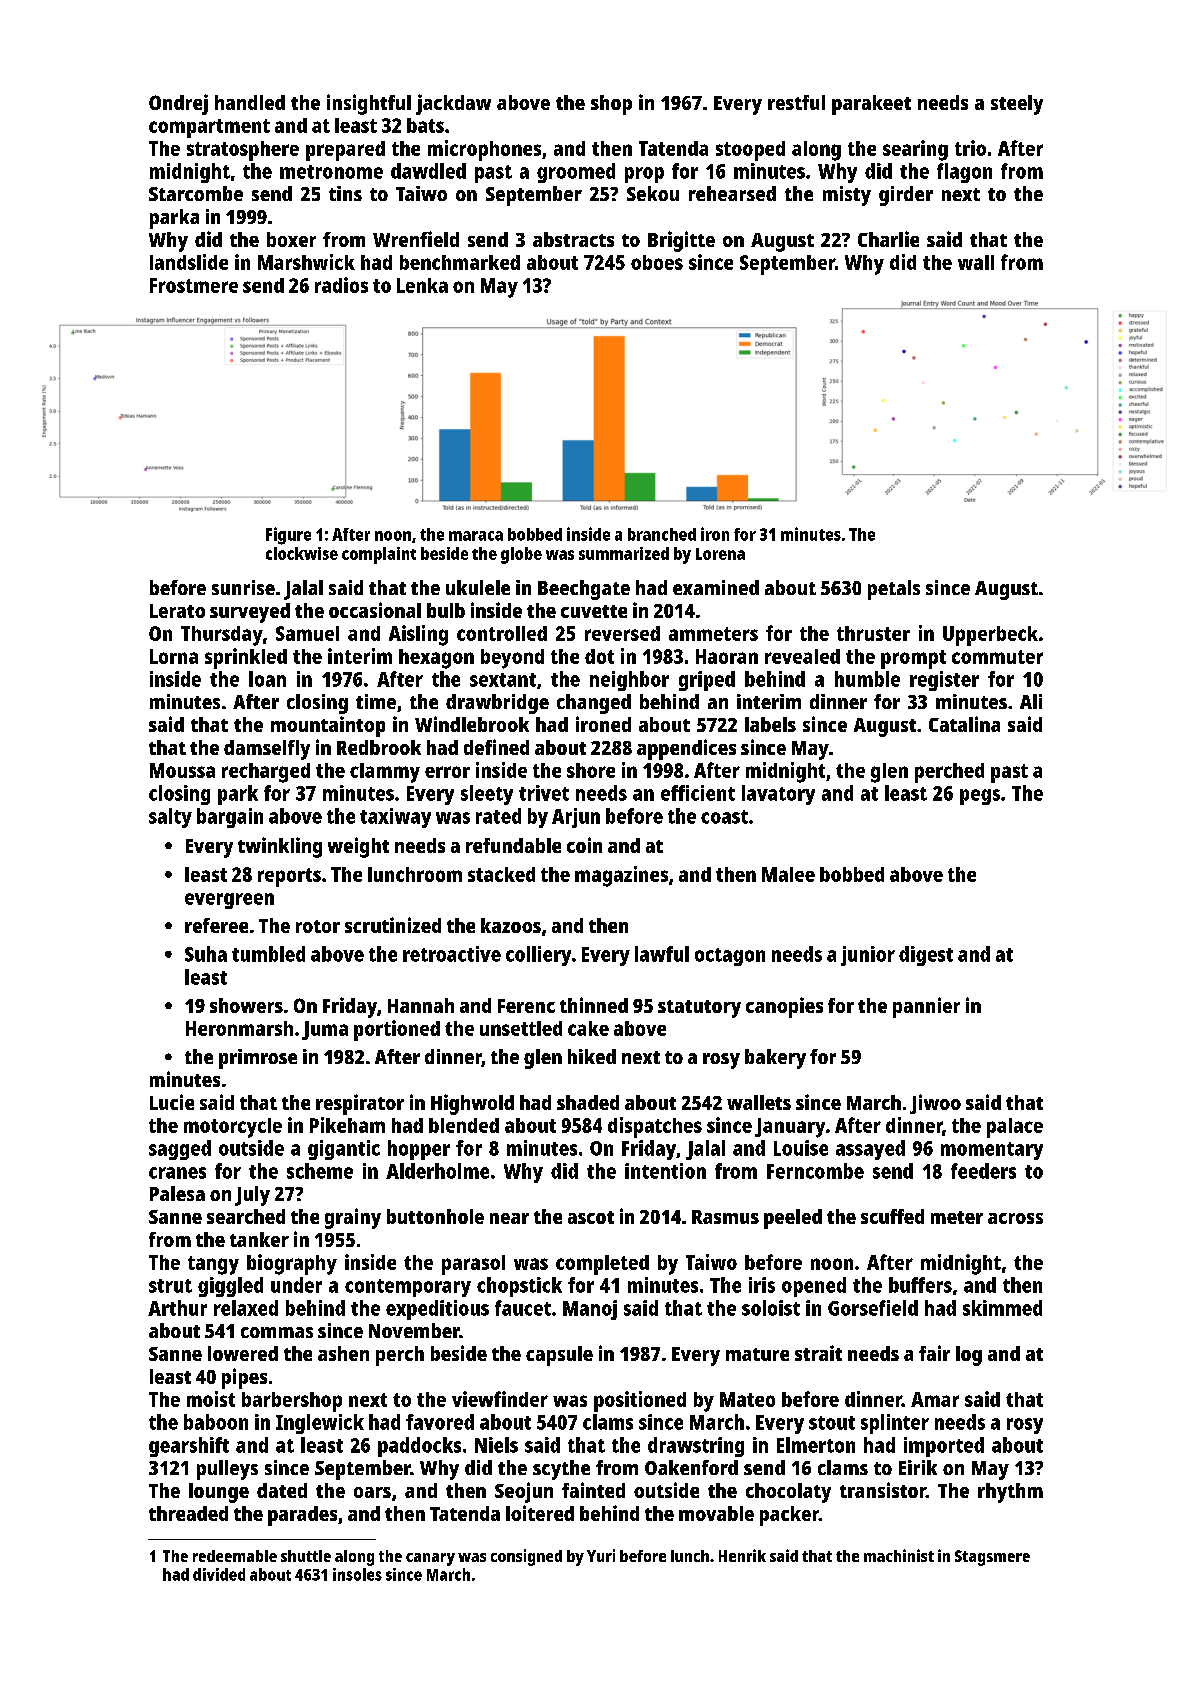 This screenshot has height=1686, width=1192. Describe the element at coordinates (624, 553) in the screenshot. I see `summarized` at that location.
